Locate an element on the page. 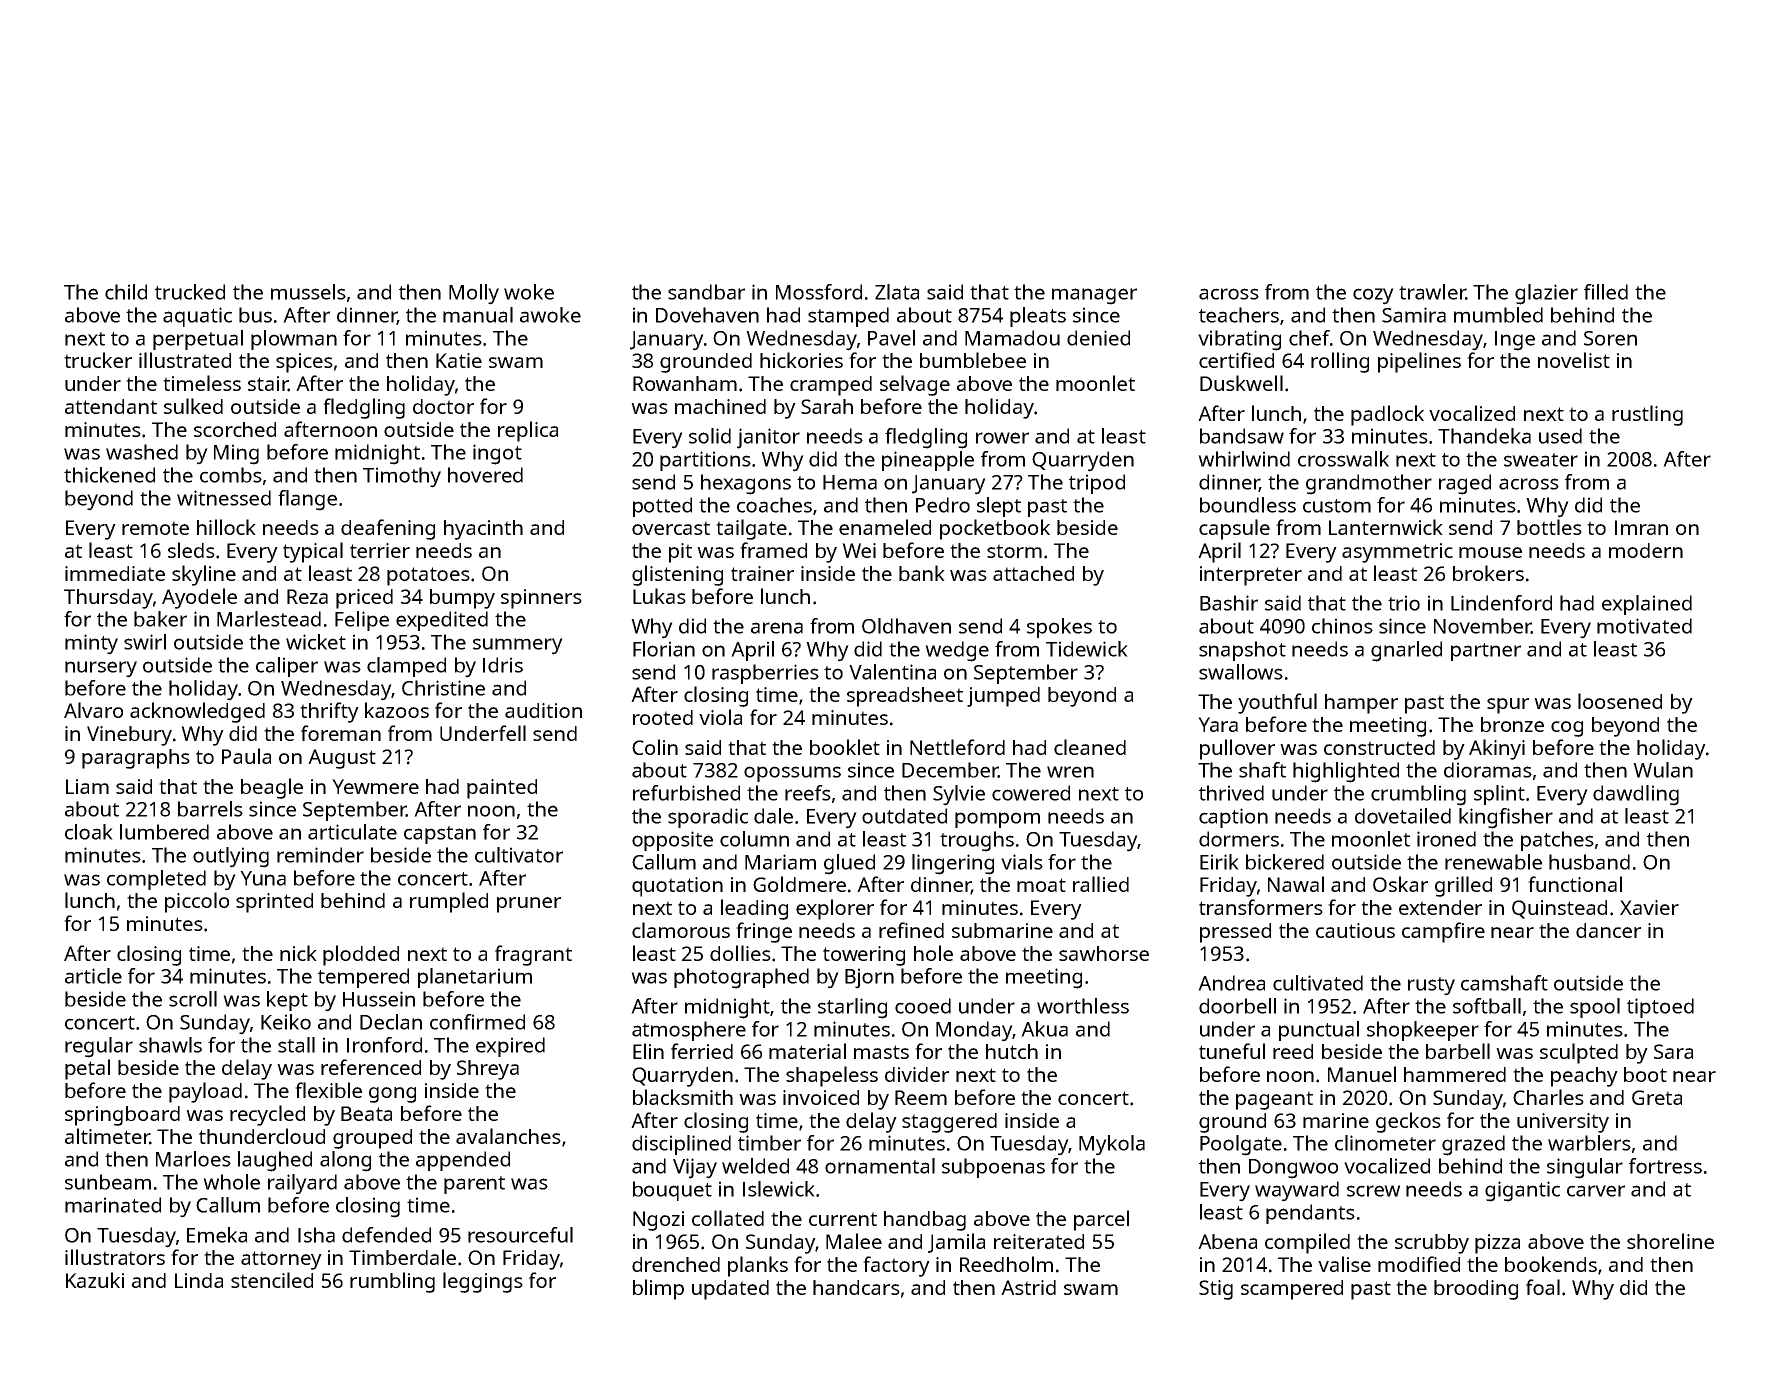 This page has width=1782, height=1377. attendant is located at coordinates (111, 406).
